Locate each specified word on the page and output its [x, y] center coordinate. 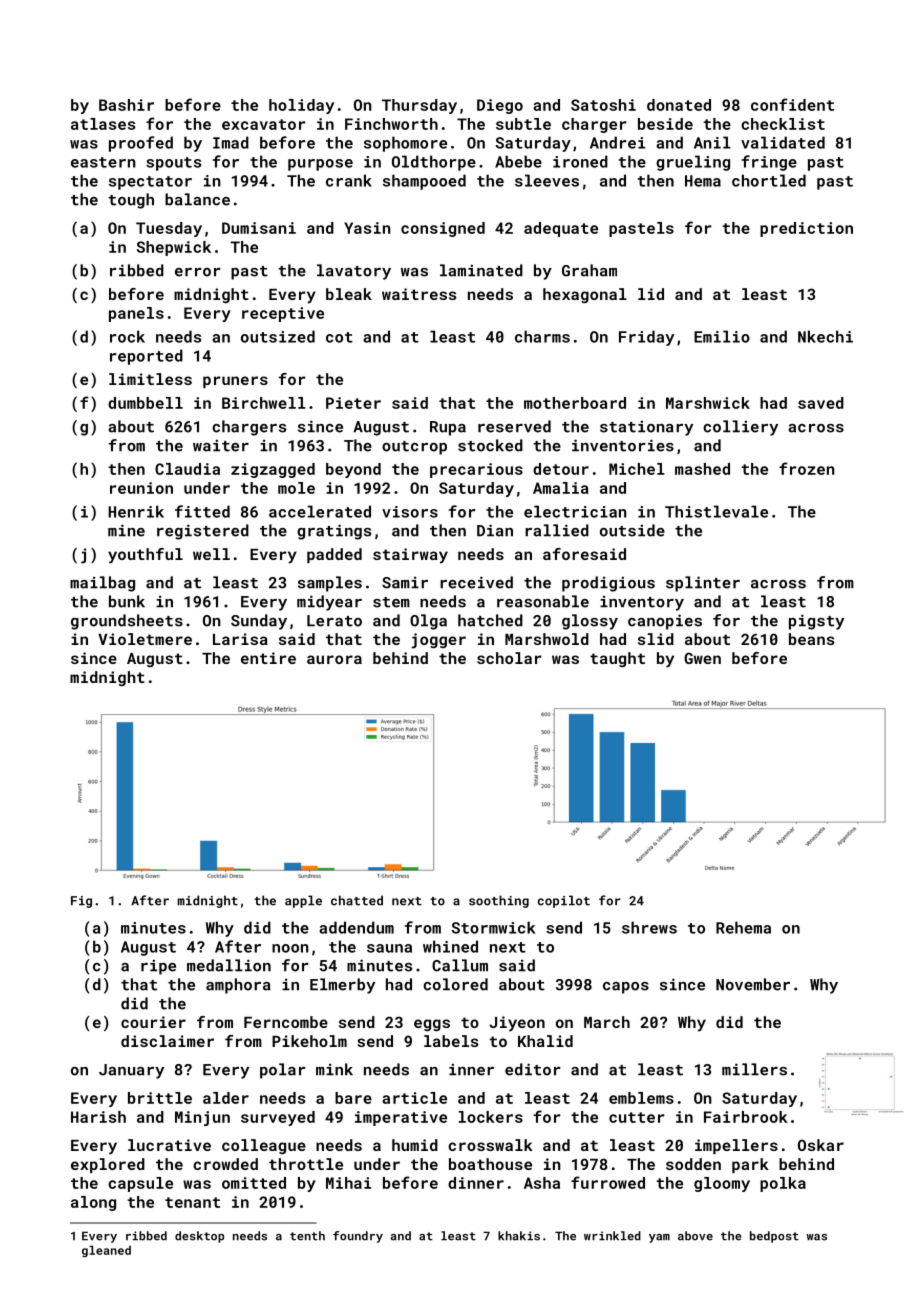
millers [754, 1069]
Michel [637, 469]
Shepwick [174, 248]
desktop [199, 1237]
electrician [575, 511]
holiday [301, 106]
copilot [564, 901]
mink [334, 1069]
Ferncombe [286, 1022]
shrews [649, 927]
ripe [158, 967]
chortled [769, 180]
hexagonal [585, 296]
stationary [646, 428]
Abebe [518, 161]
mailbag [102, 584]
